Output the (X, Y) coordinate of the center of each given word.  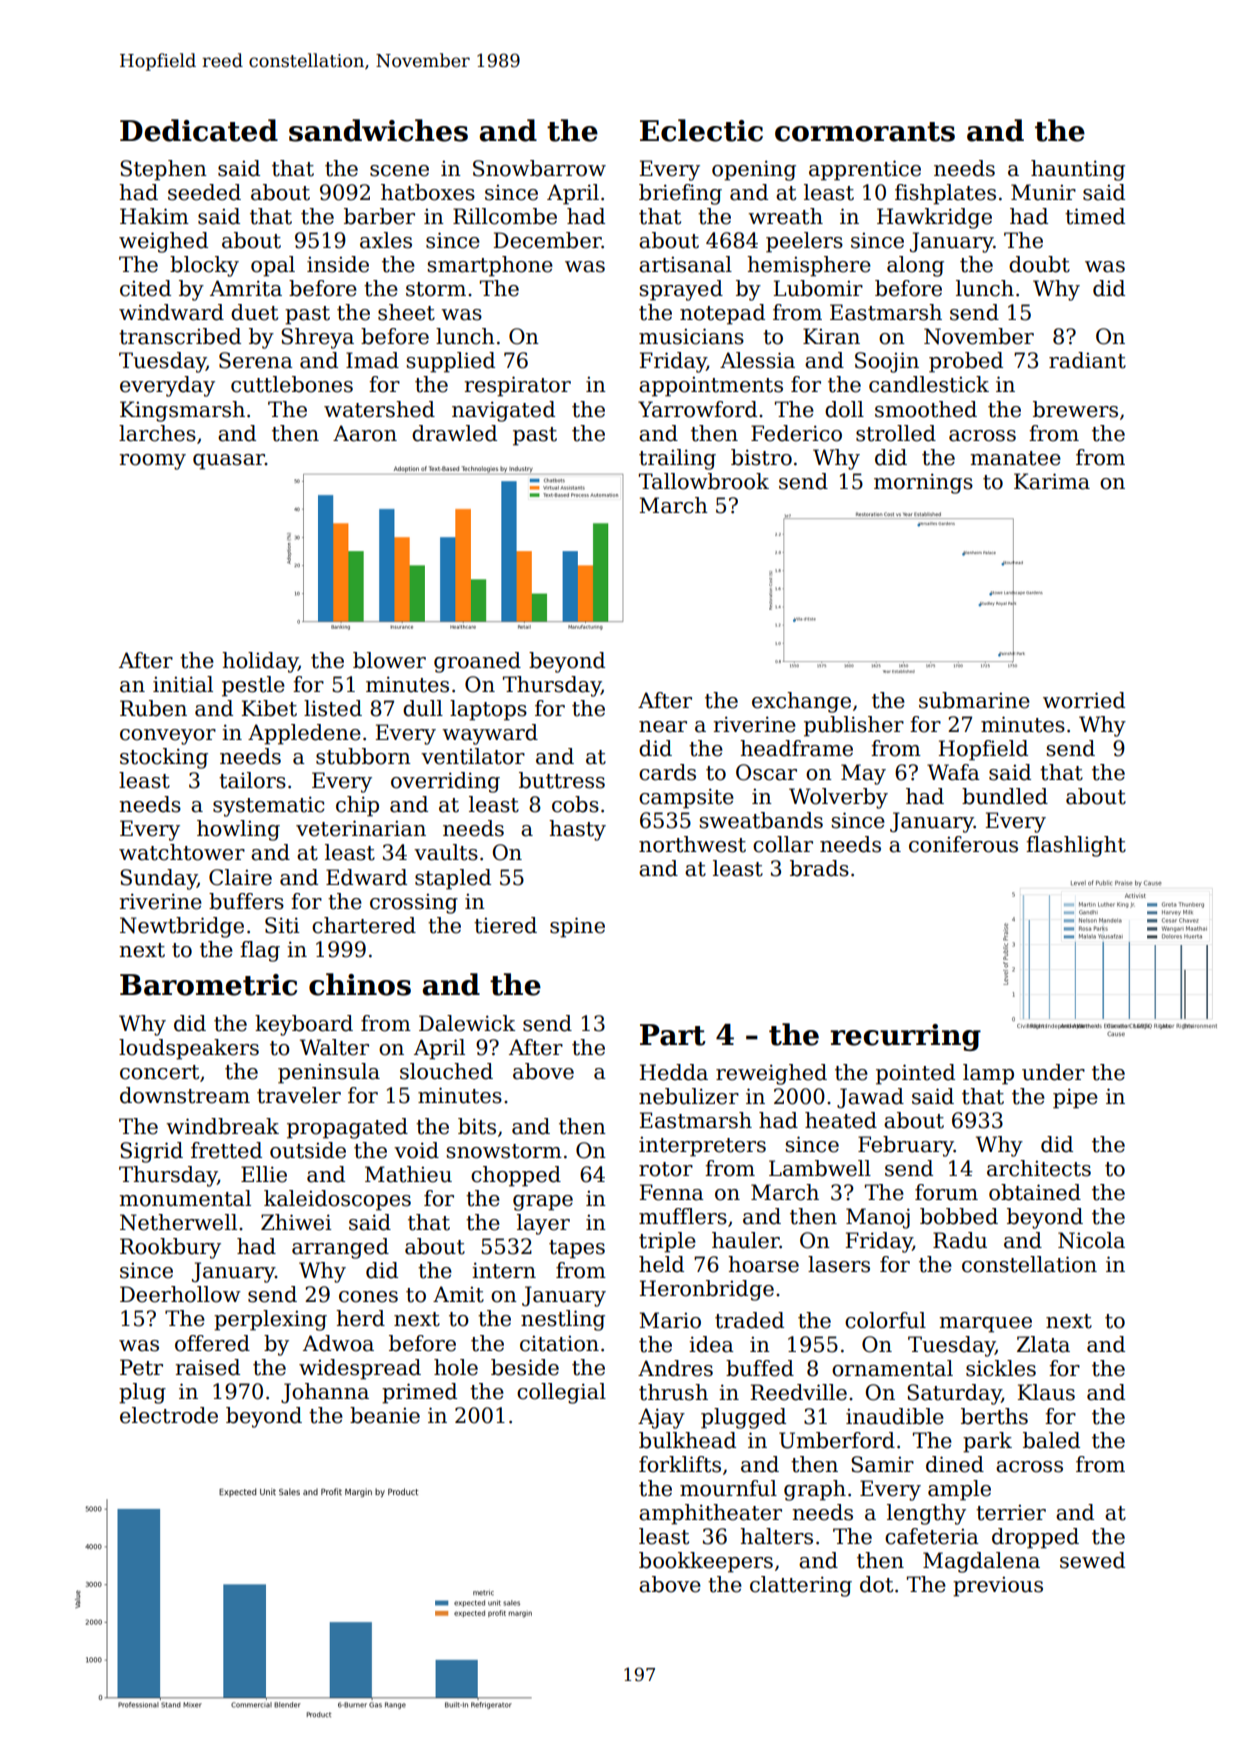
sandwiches (378, 130)
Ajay (661, 1418)
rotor (666, 1169)
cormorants (865, 132)
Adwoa (338, 1343)
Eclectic (701, 130)
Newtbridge (182, 927)
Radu (960, 1240)
